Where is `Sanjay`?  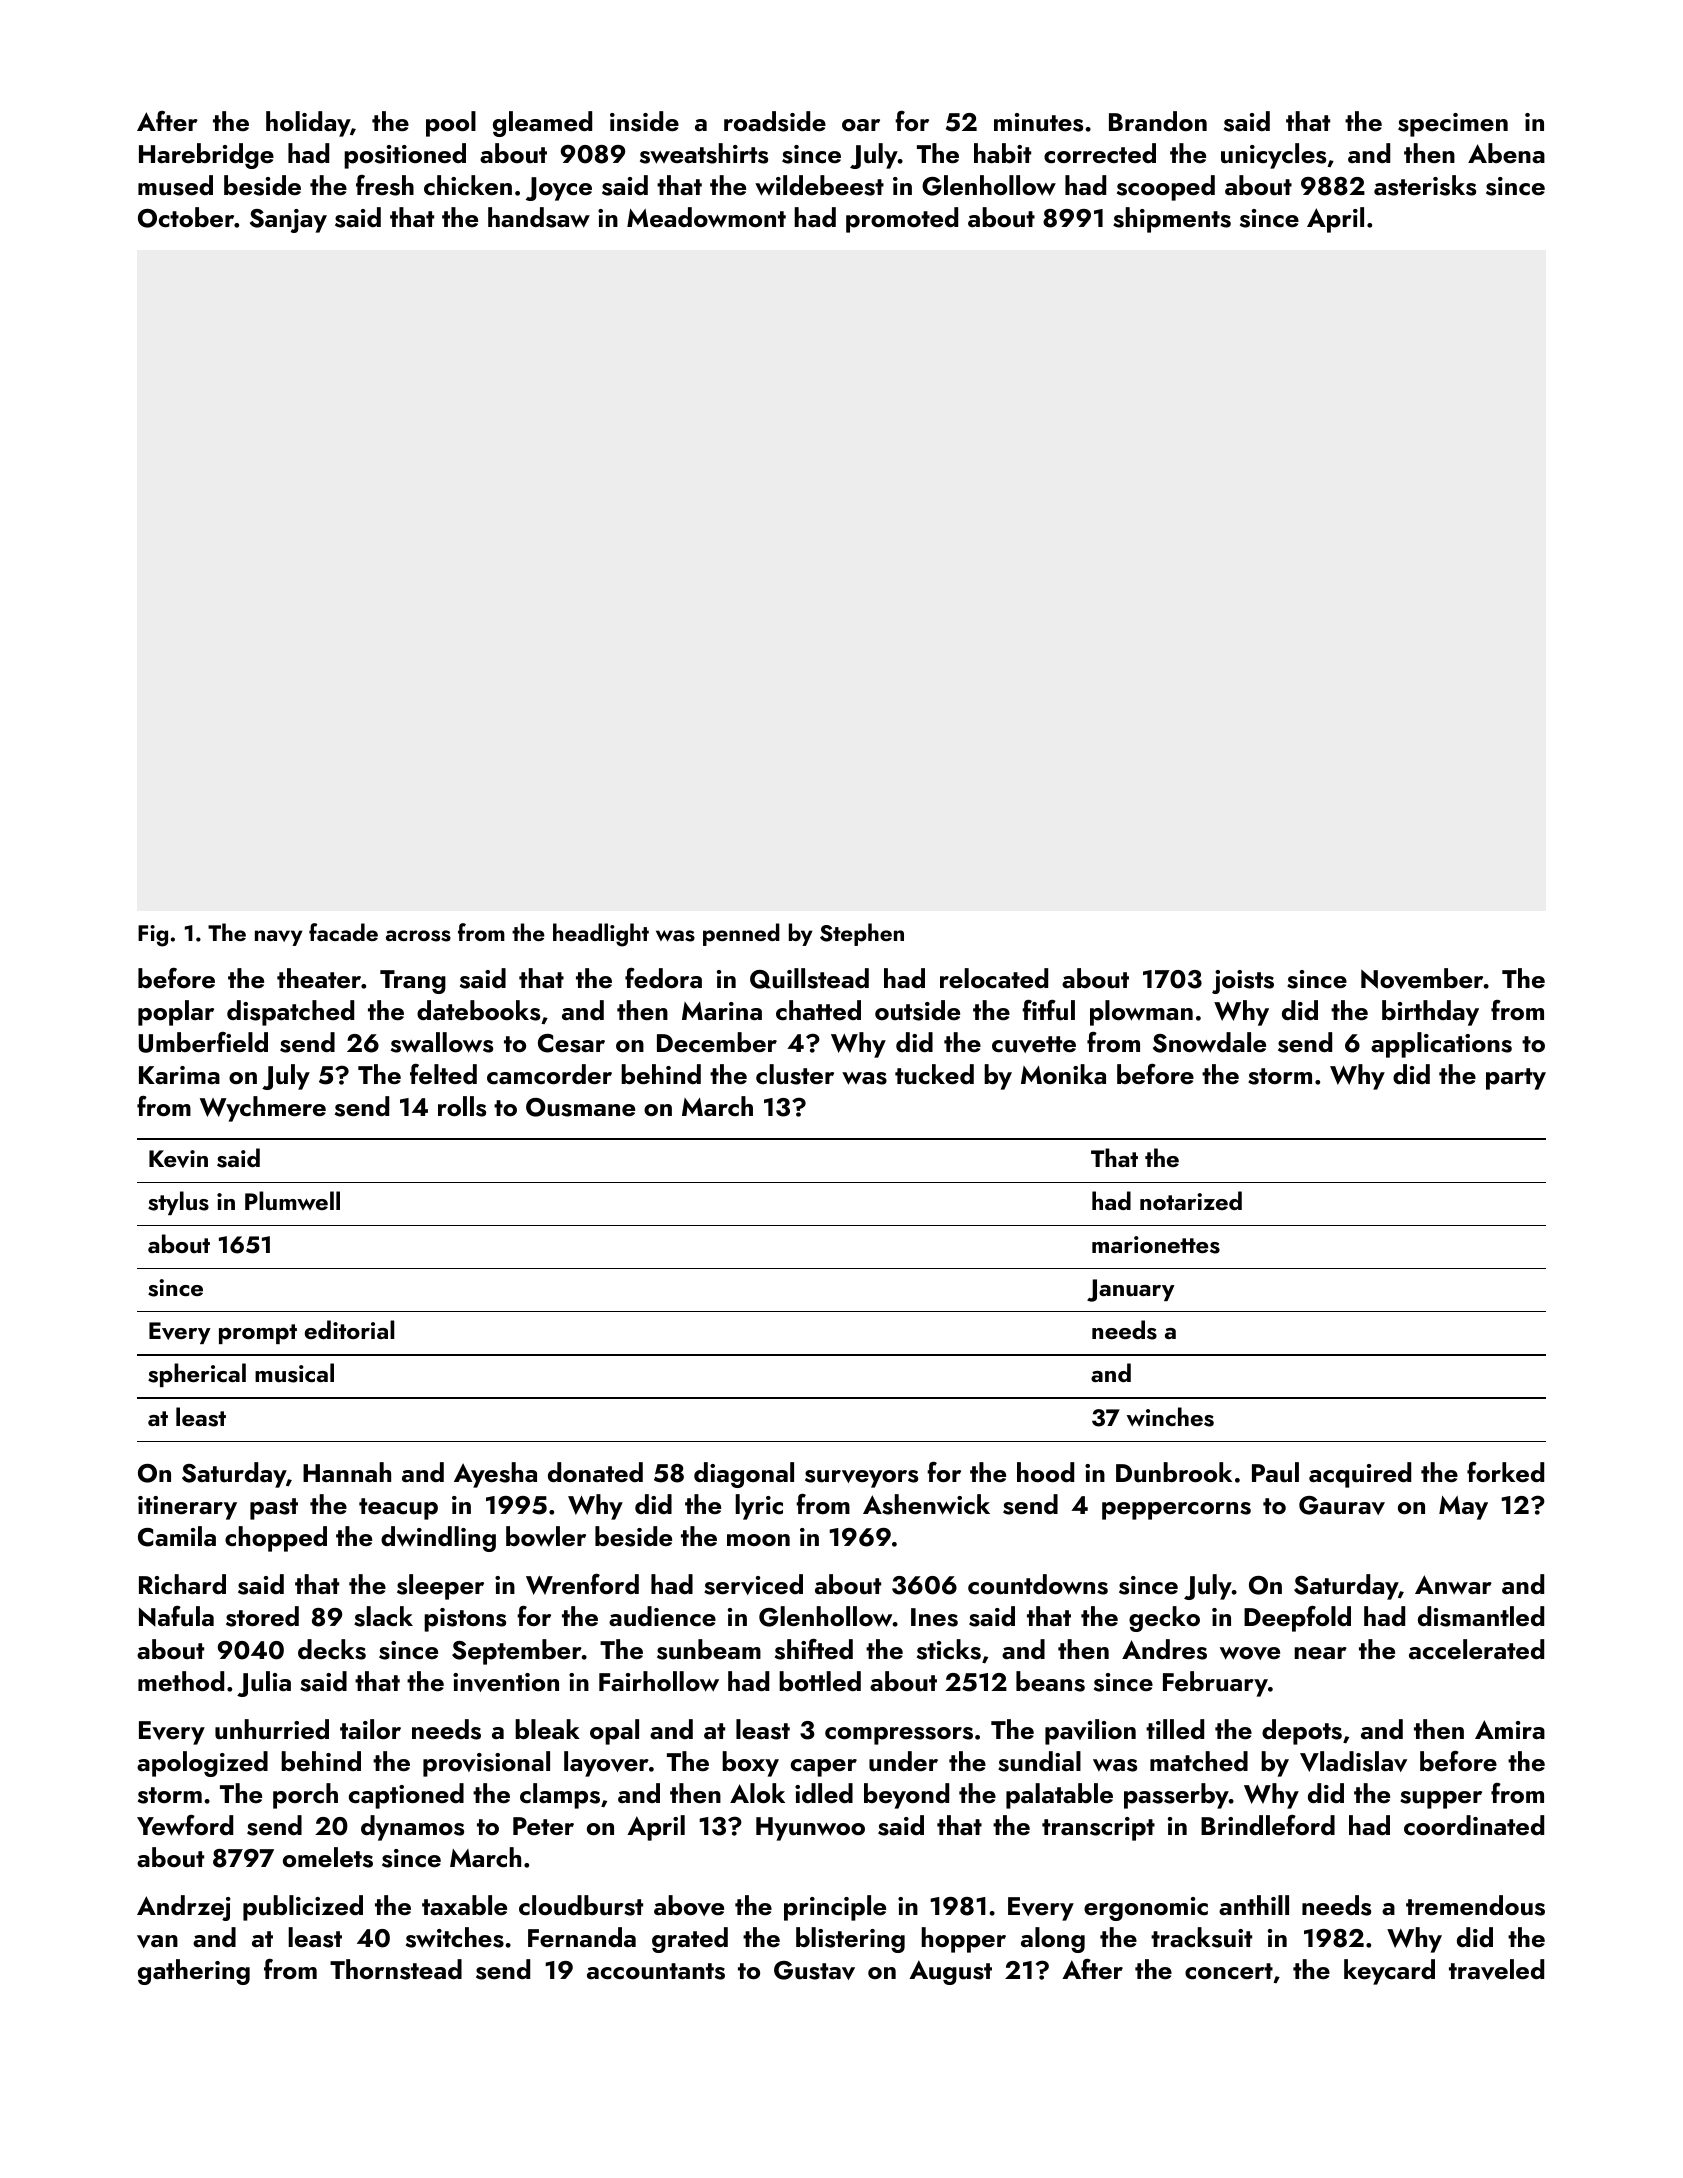 Sanjay is located at coordinates (288, 221).
